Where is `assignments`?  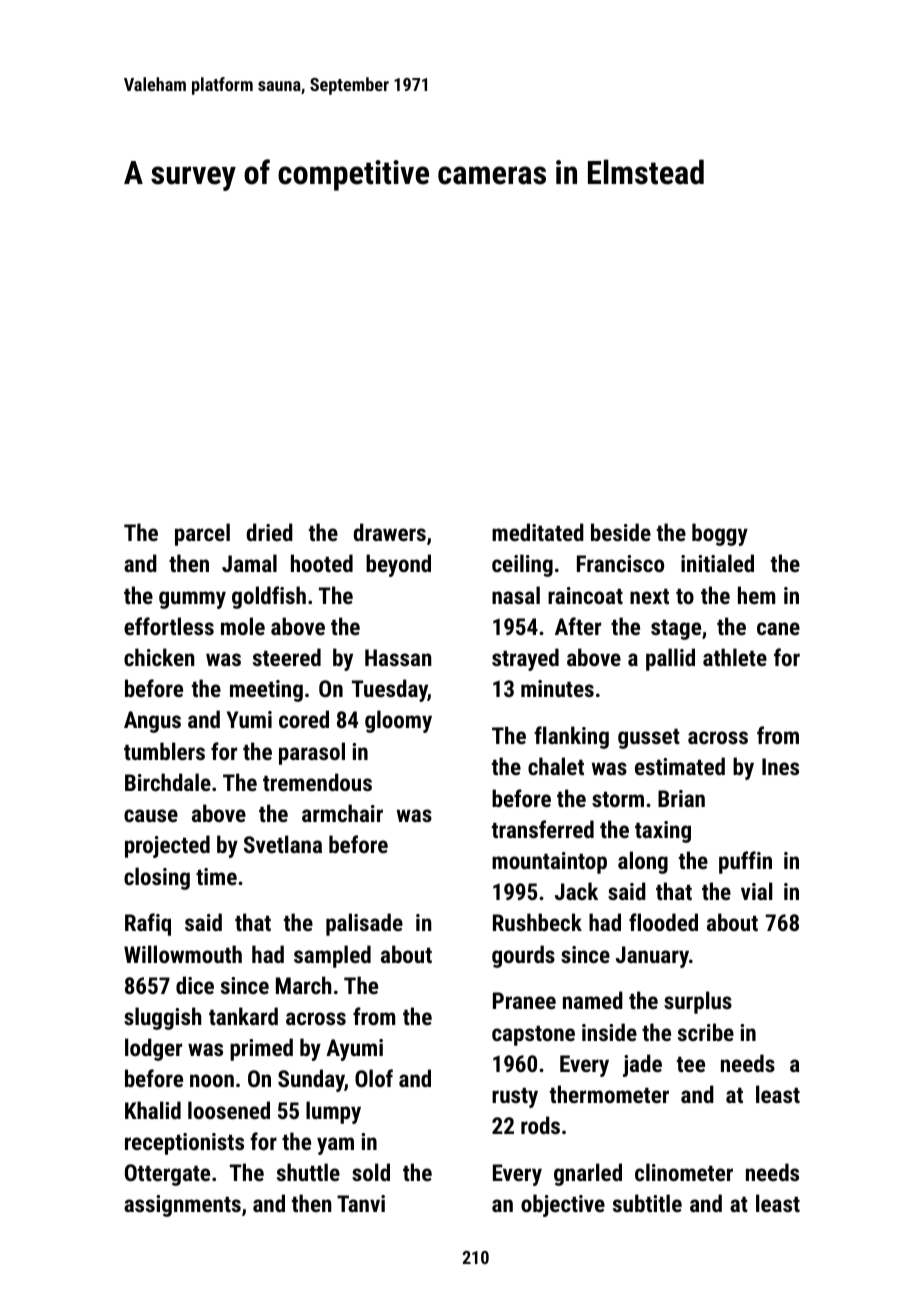 assignments is located at coordinates (182, 1206).
